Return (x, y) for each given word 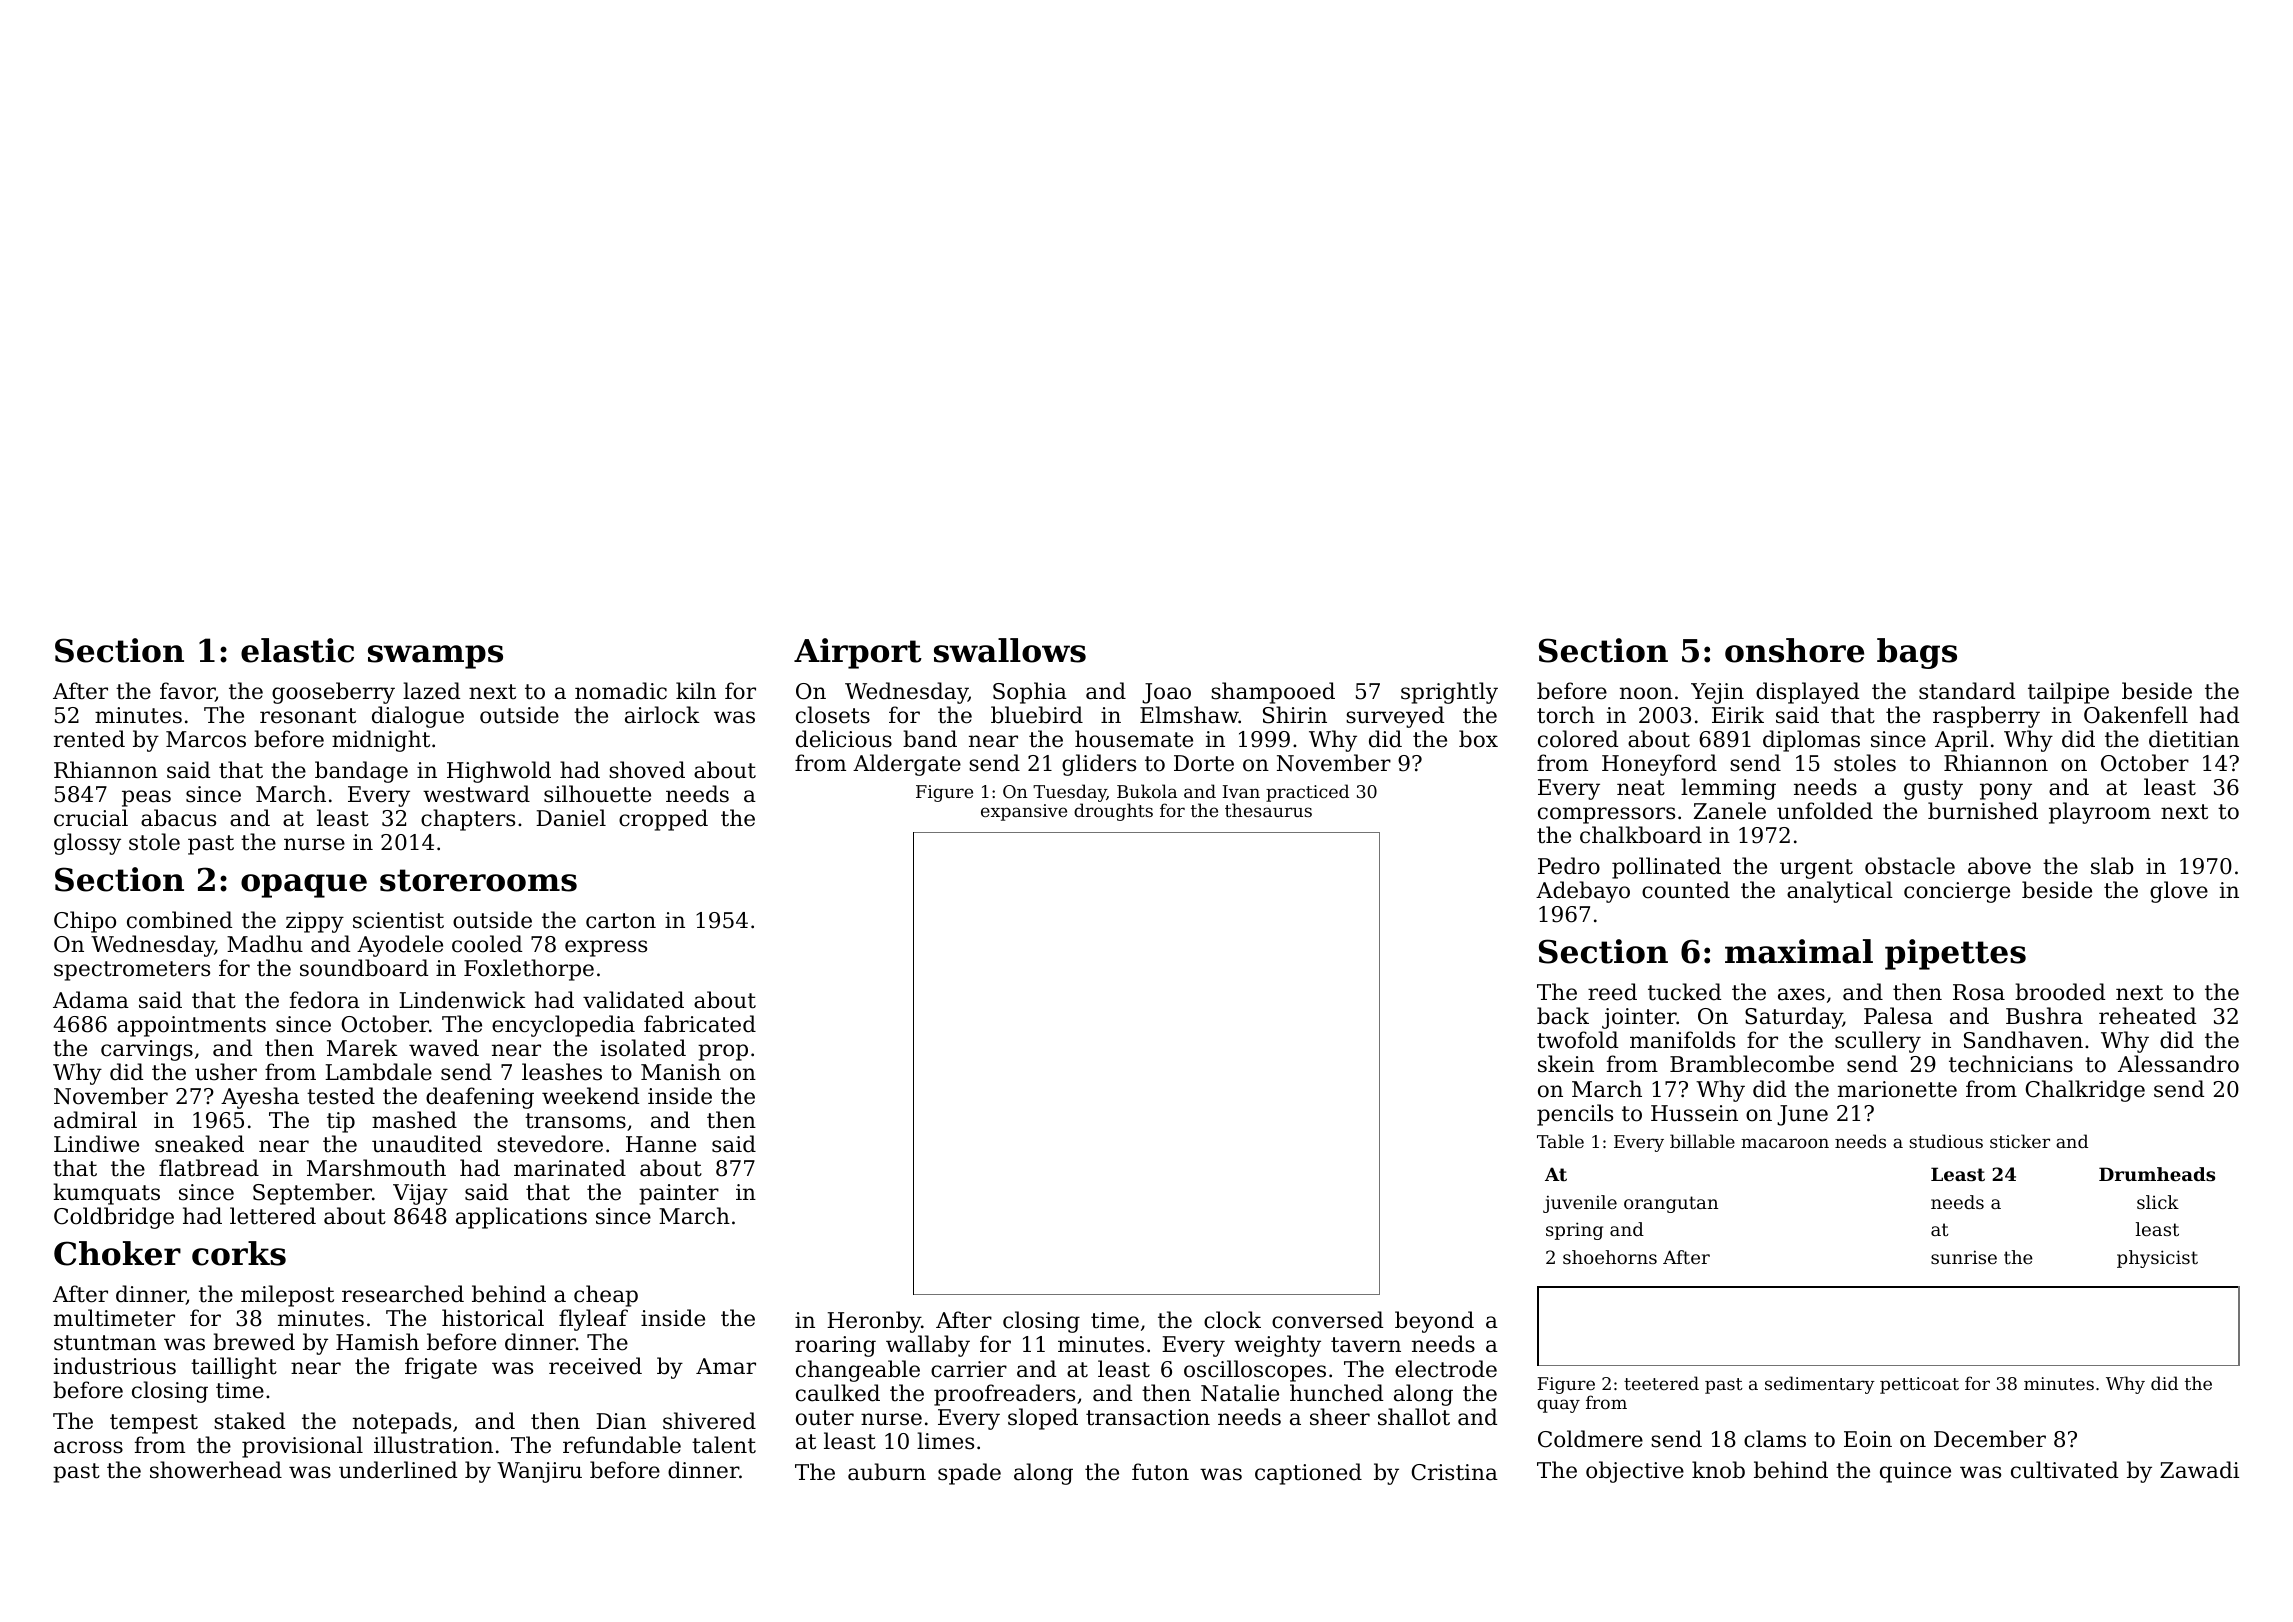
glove (2179, 892)
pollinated (1666, 868)
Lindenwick (462, 1000)
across (88, 1447)
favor (187, 692)
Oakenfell (2136, 715)
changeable (858, 1371)
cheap (606, 1296)
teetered (1661, 1383)
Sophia (1030, 693)
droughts (1113, 812)
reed (1612, 992)
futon (1160, 1472)
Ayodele (400, 946)
